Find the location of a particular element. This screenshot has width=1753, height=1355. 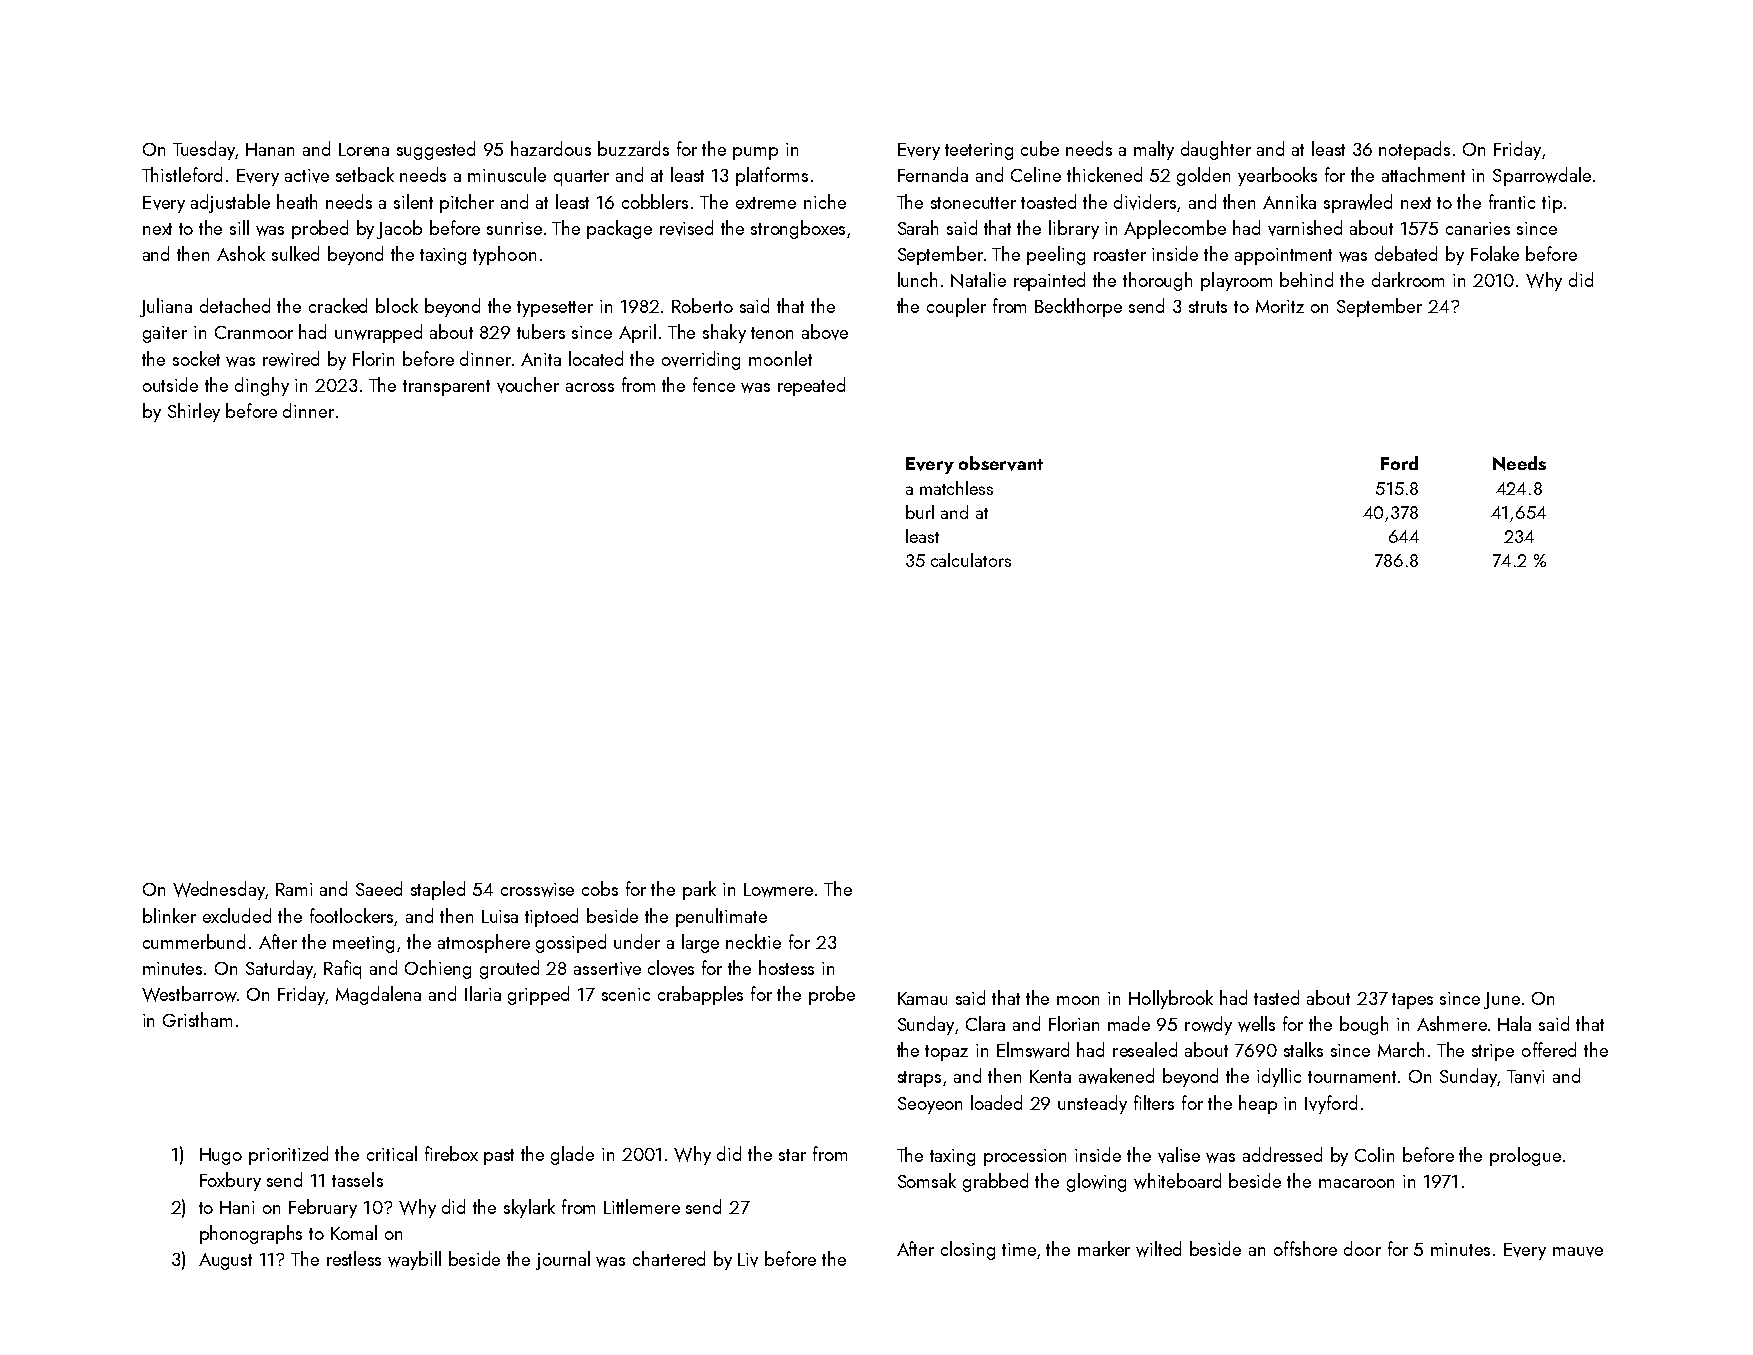

closing is located at coordinates (968, 1250).
